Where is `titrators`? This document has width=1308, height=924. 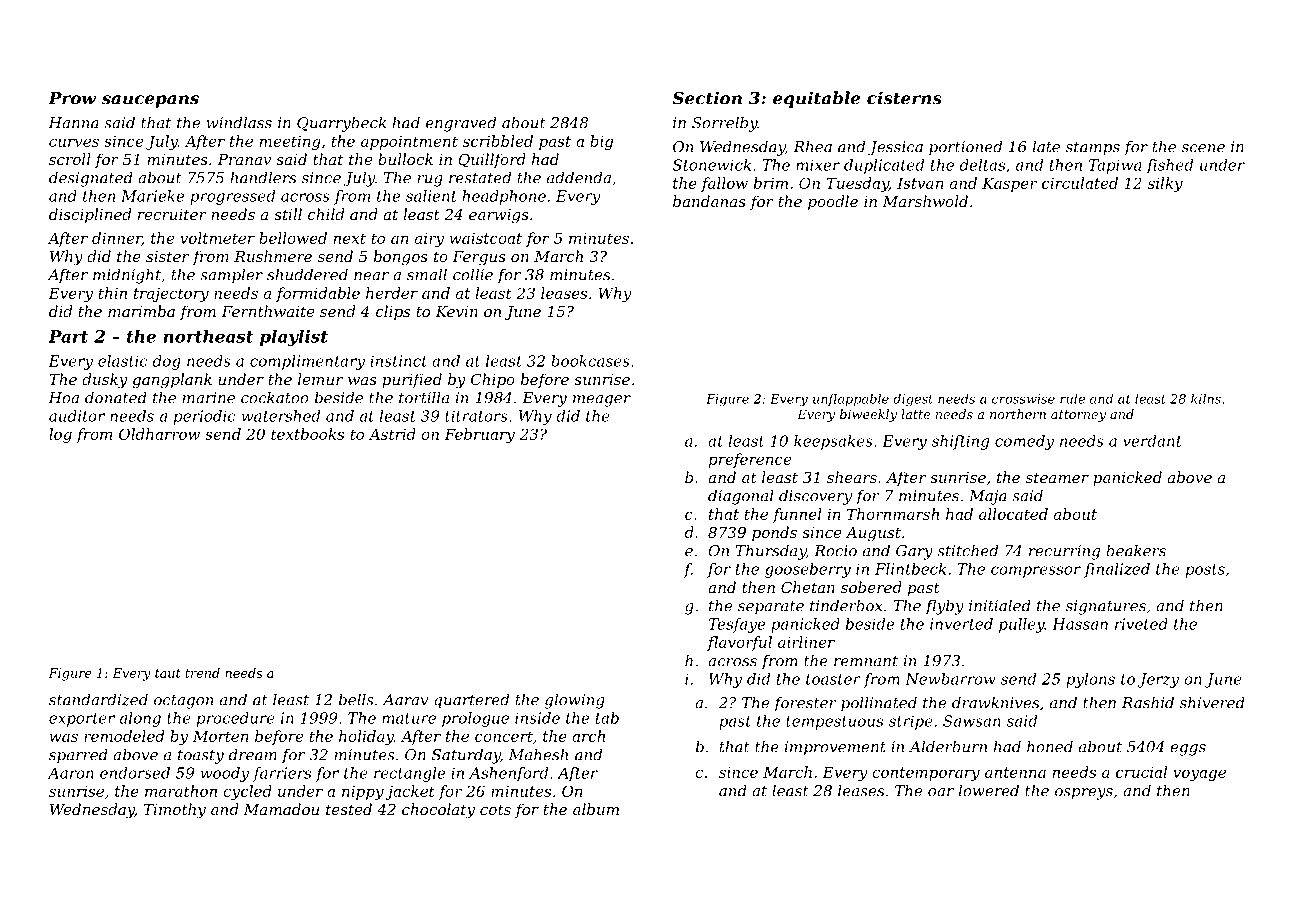
titrators is located at coordinates (476, 416).
